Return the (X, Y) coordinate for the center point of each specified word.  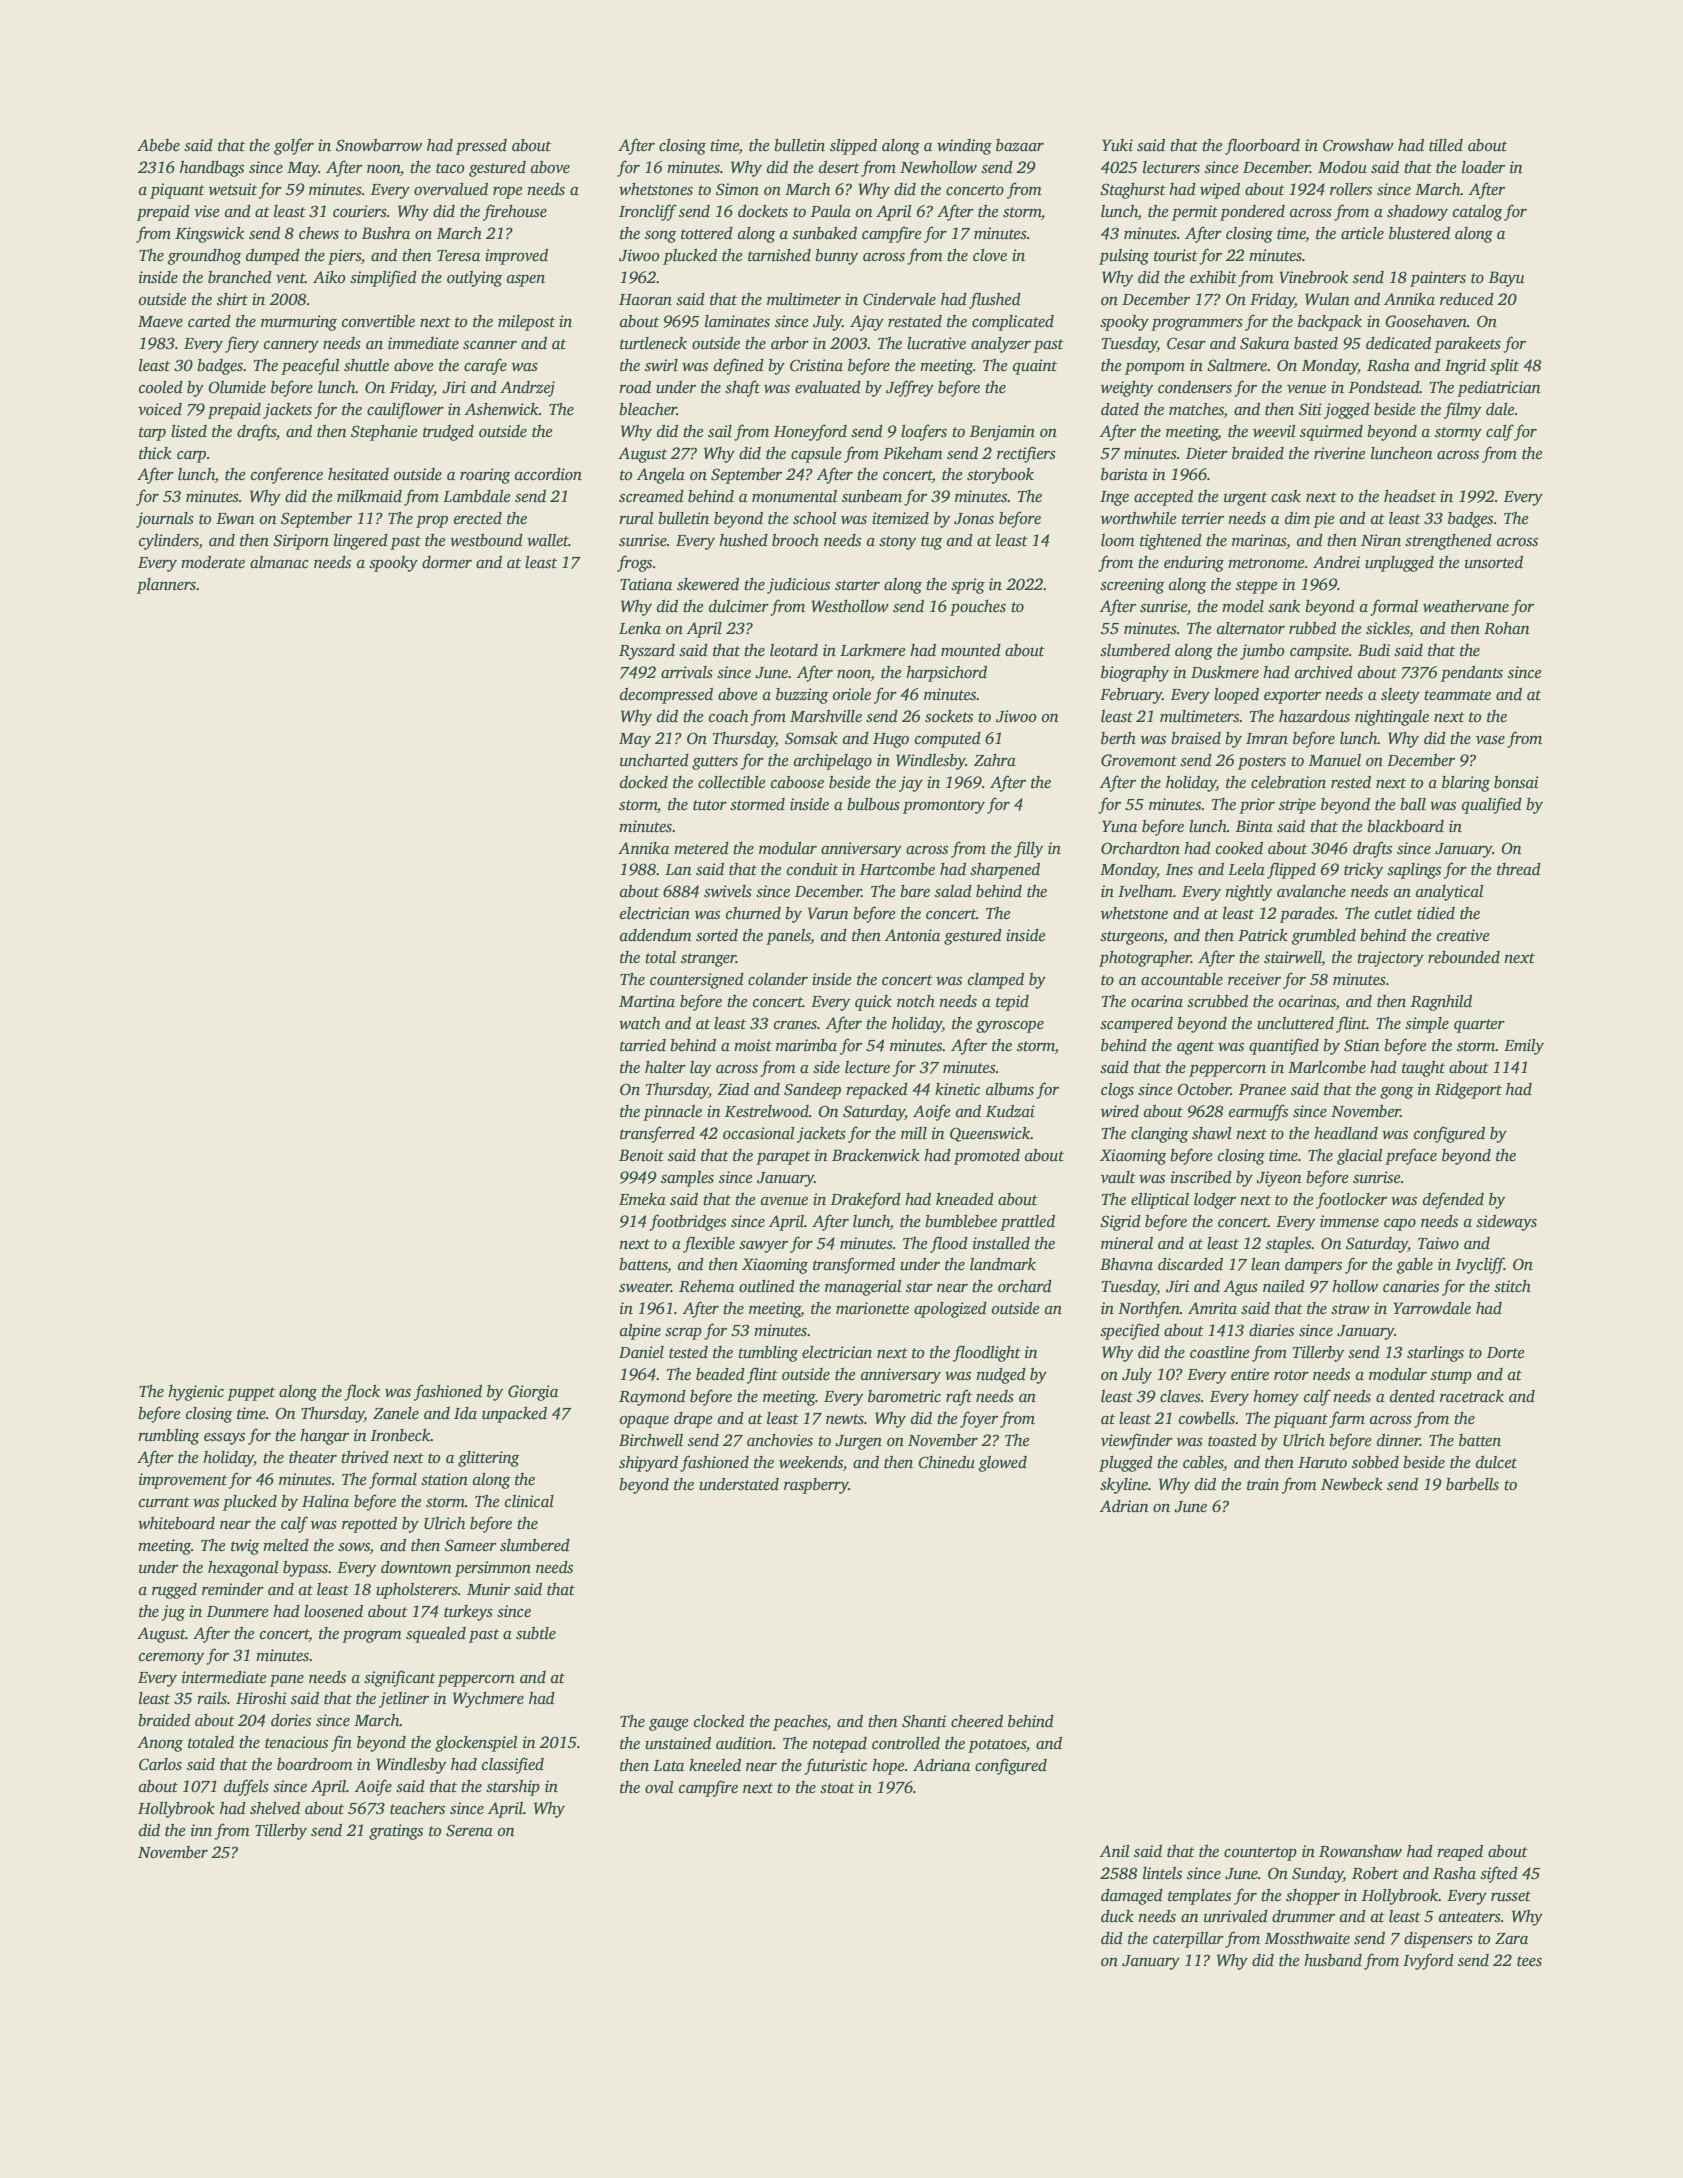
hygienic (196, 1393)
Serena (469, 1830)
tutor (710, 805)
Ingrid (1465, 367)
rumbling (169, 1437)
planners (166, 586)
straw (1350, 1309)
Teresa (458, 256)
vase (1490, 740)
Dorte (1506, 1353)
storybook (1000, 476)
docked (644, 782)
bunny (836, 257)
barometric (904, 1396)
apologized (950, 1310)
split (1504, 367)
